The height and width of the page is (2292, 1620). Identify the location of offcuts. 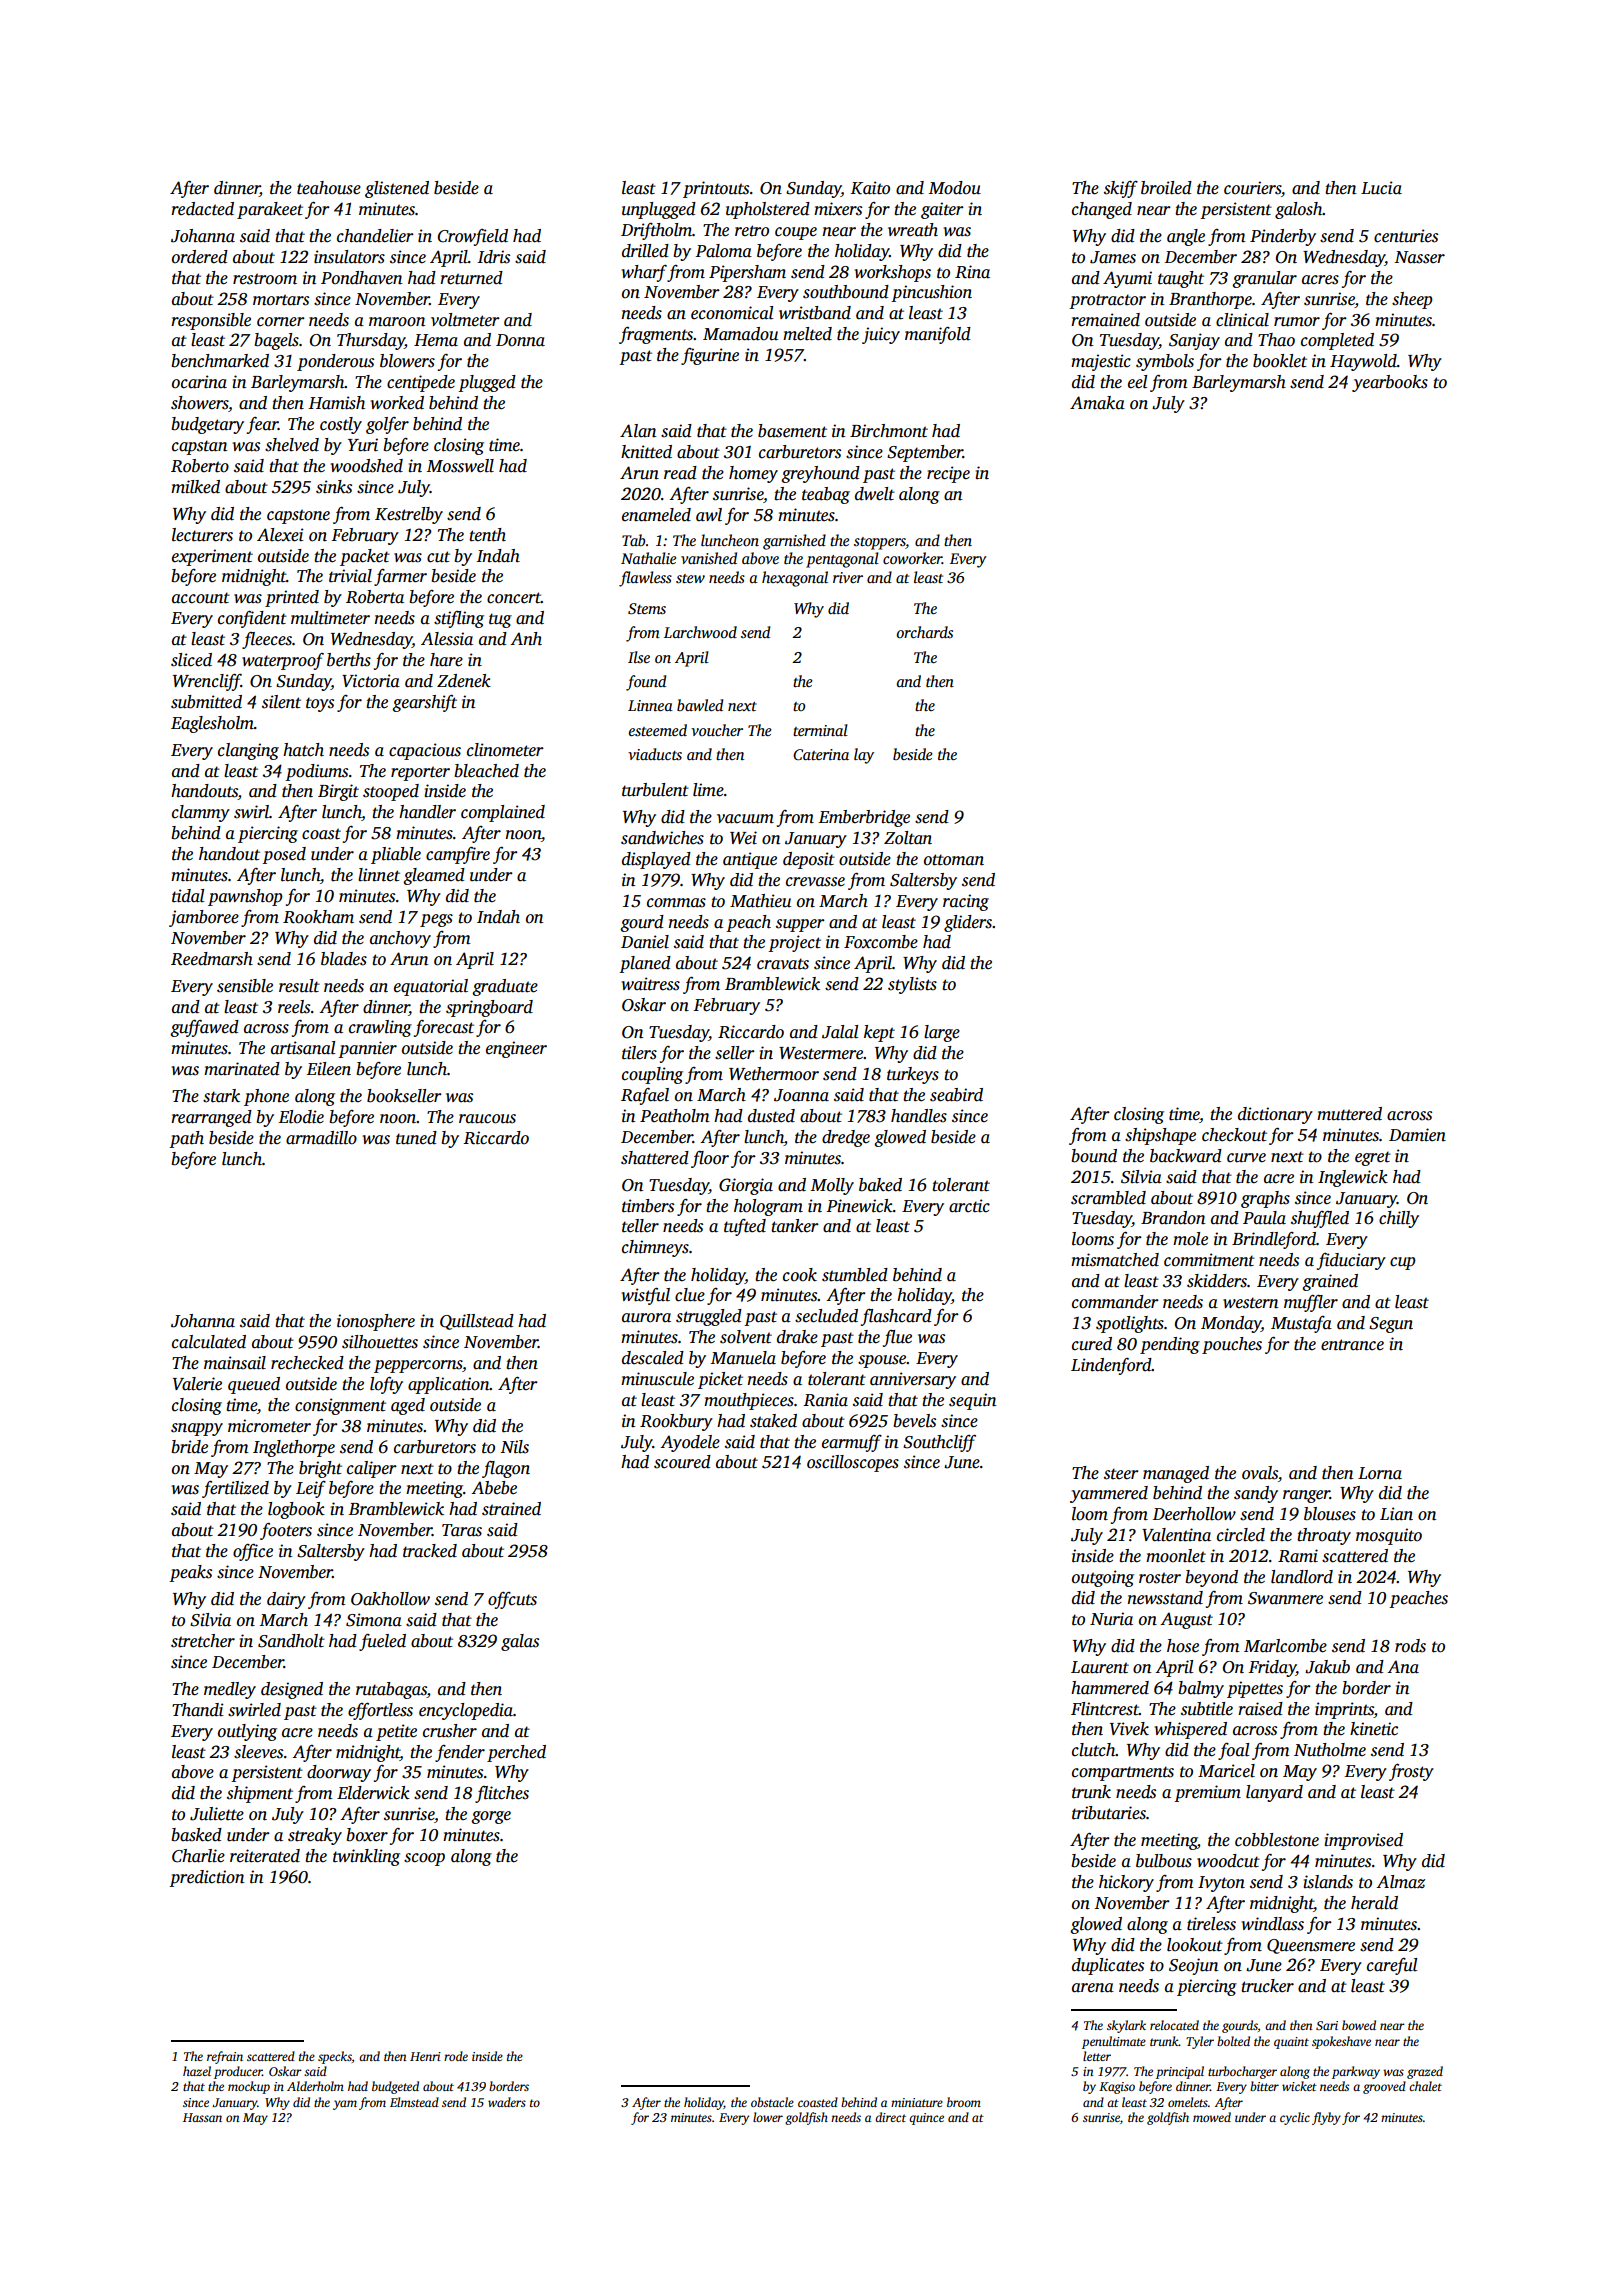
(512, 1600).
